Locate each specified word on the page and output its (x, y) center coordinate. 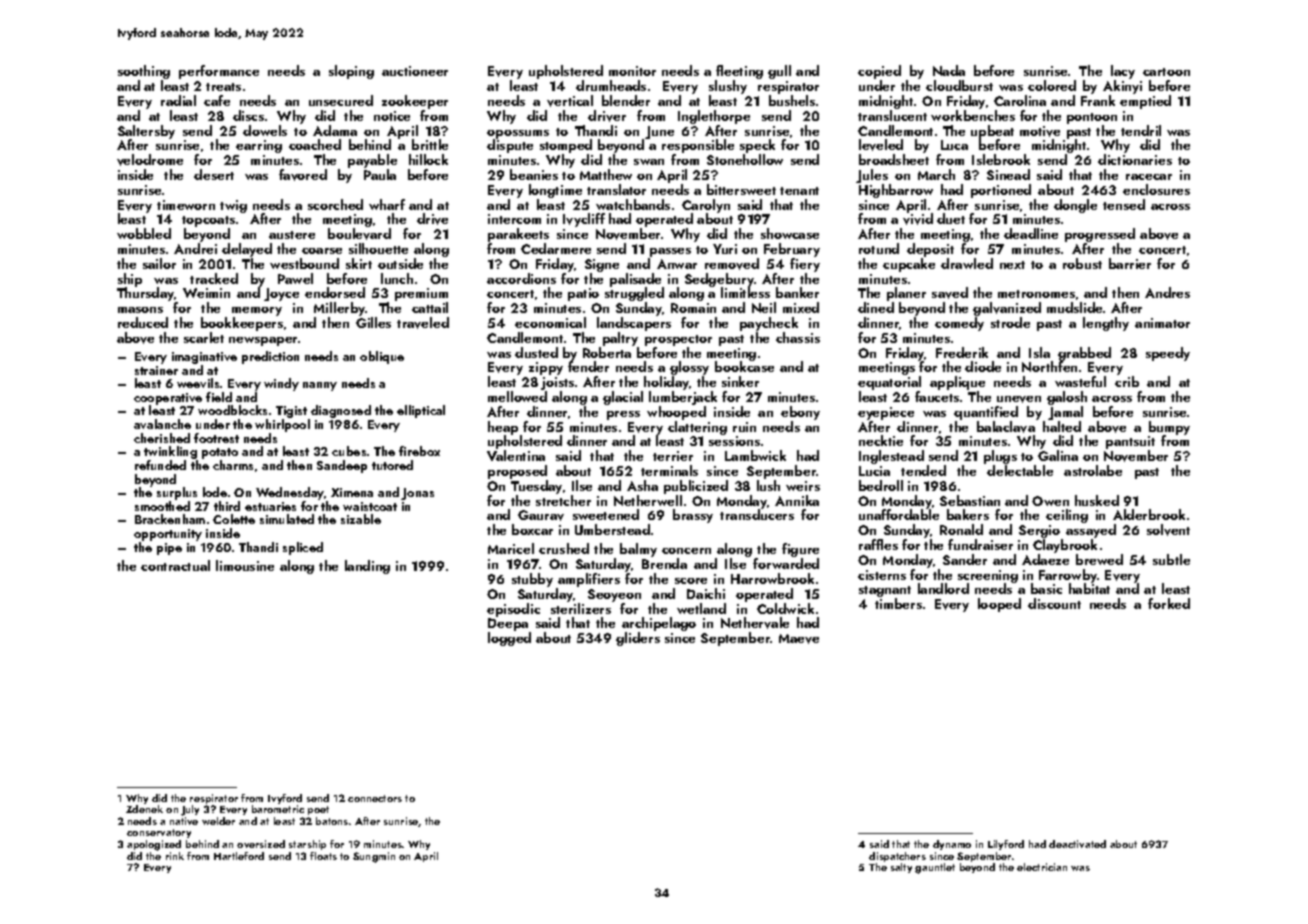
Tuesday (536, 487)
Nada (949, 70)
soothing (144, 73)
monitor (632, 71)
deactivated (1077, 844)
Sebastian (970, 500)
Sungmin (374, 857)
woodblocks (232, 410)
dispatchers (897, 857)
